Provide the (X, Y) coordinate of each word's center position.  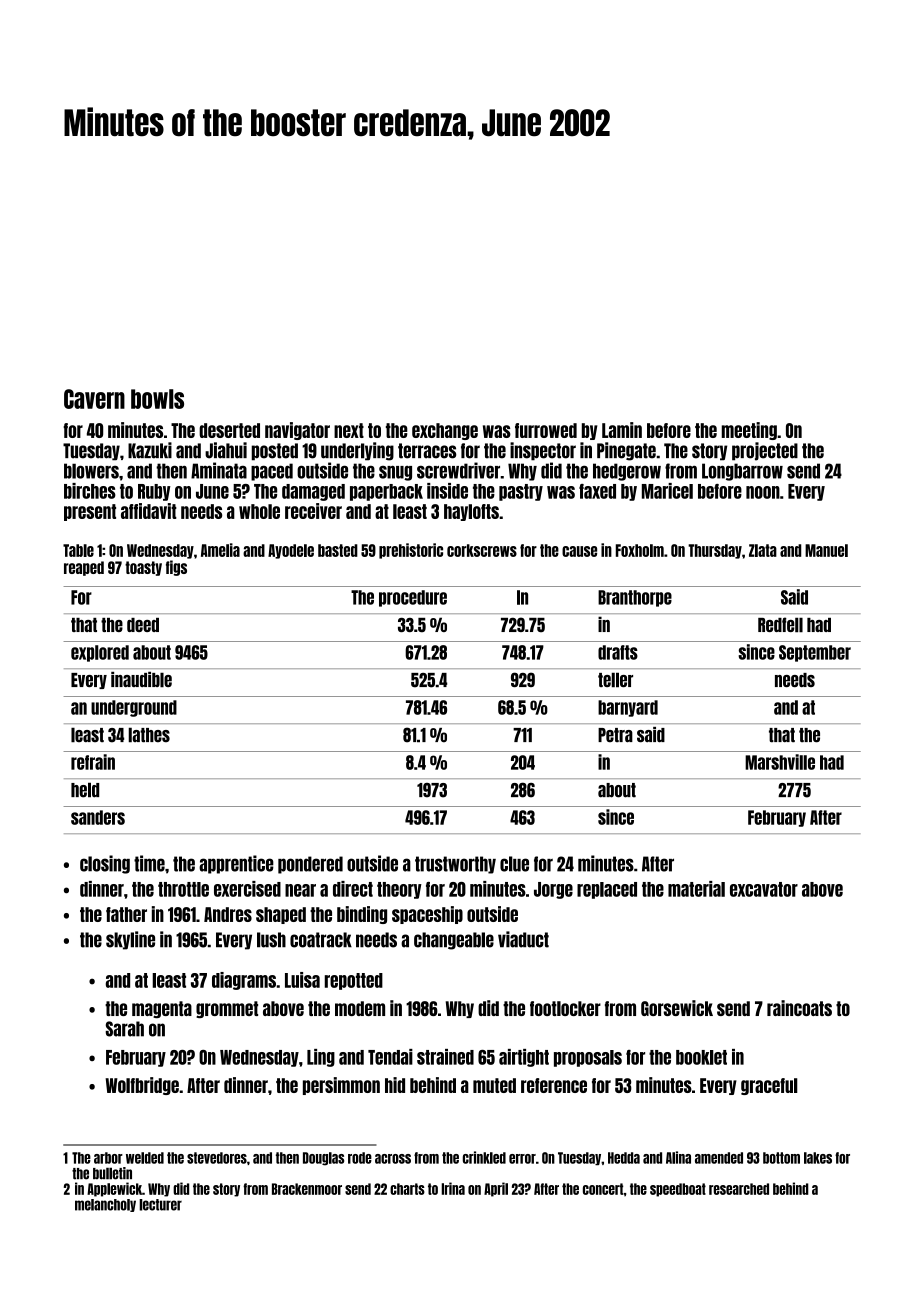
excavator (764, 889)
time (149, 863)
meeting (749, 431)
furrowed (546, 430)
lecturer (160, 1205)
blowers (91, 471)
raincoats (799, 1008)
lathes (149, 735)
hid (395, 1085)
